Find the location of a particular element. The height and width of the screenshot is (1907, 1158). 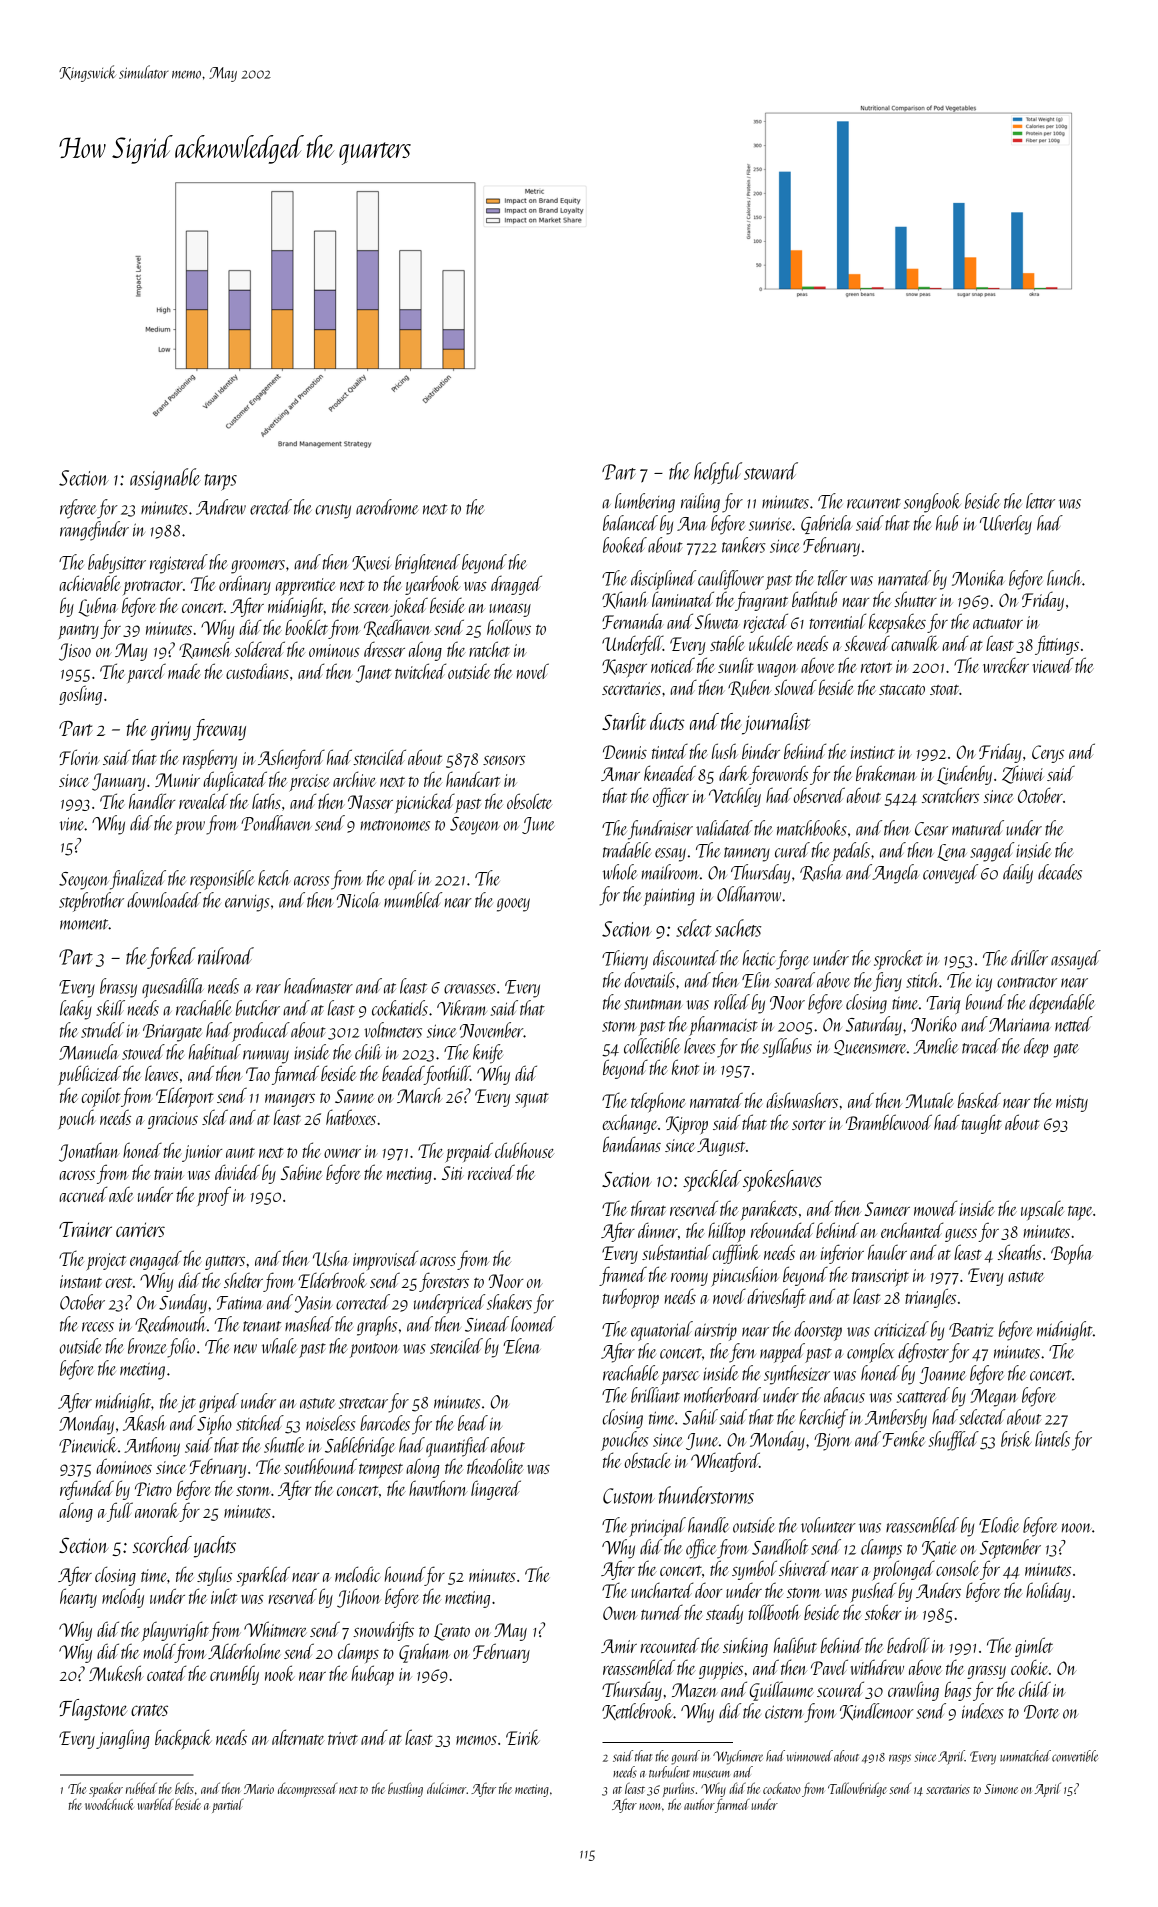

principal is located at coordinates (657, 1527).
